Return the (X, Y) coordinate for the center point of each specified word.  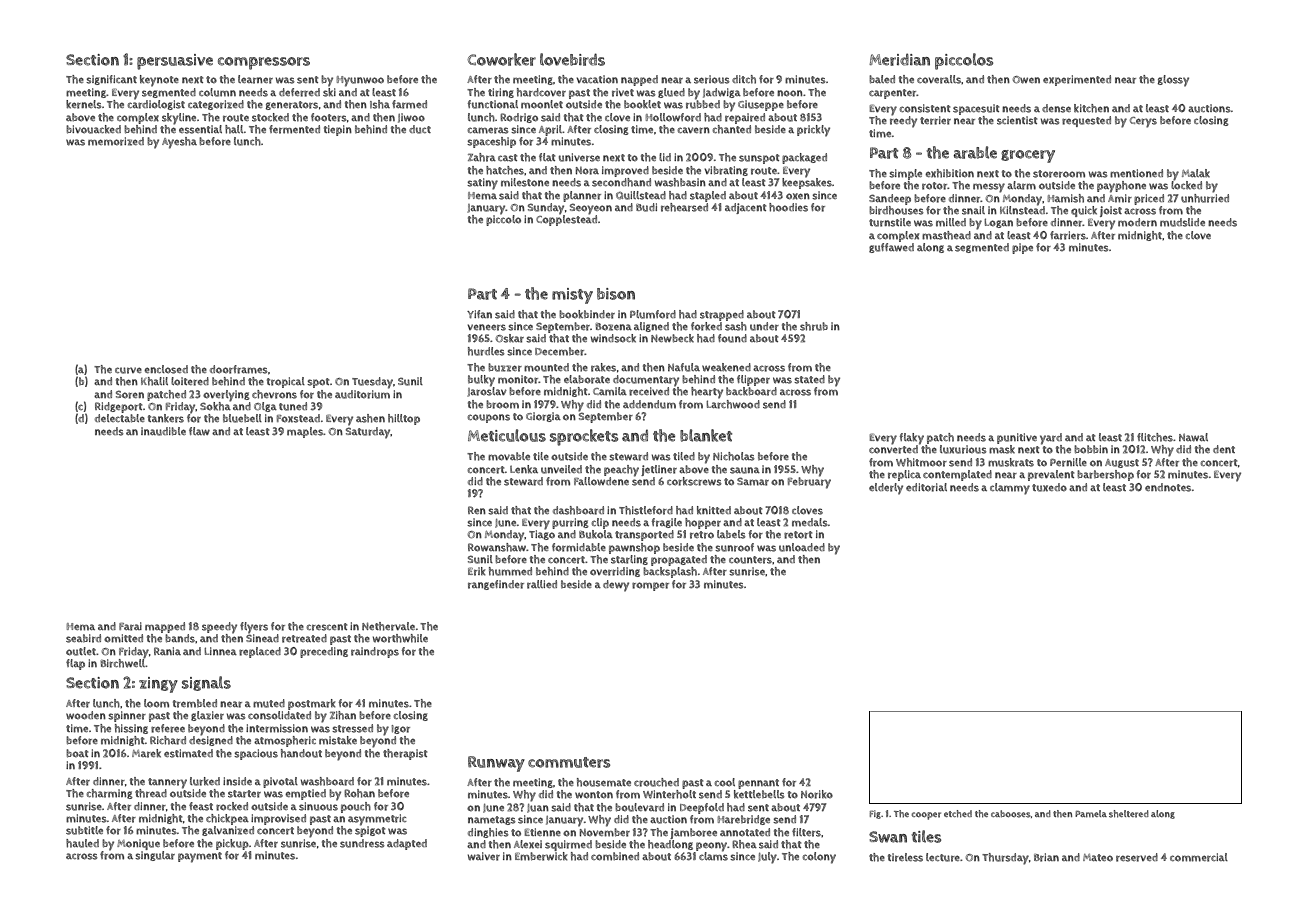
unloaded (802, 547)
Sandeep (890, 199)
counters (750, 560)
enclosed (166, 369)
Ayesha (179, 143)
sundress (362, 843)
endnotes (1168, 487)
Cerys (1143, 122)
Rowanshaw (497, 547)
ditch (744, 79)
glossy (1173, 81)
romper (650, 586)
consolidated (279, 715)
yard (1051, 439)
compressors (264, 63)
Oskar (510, 338)
